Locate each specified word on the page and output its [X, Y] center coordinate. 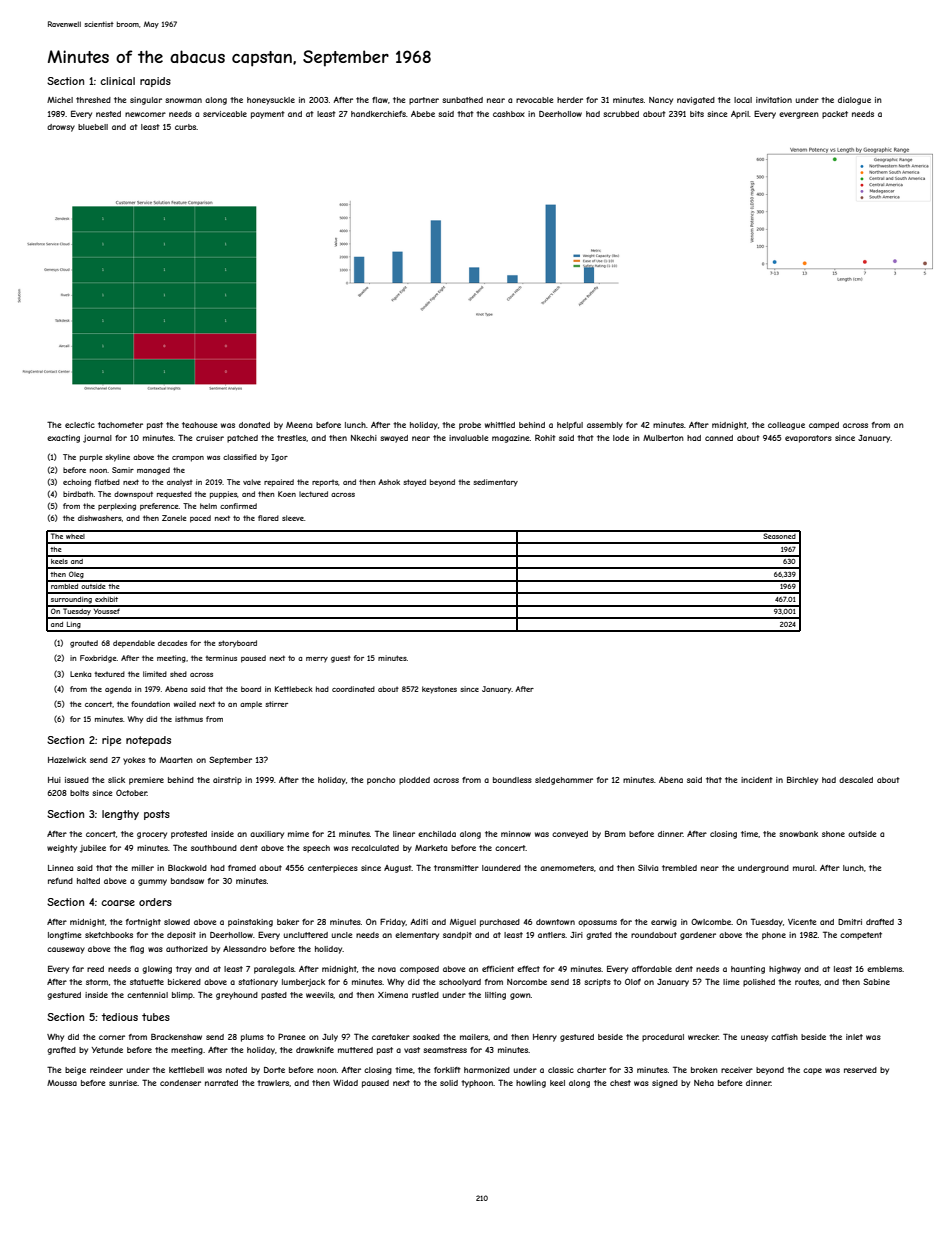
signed [665, 1084]
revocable [535, 100]
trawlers [273, 1083]
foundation [150, 704]
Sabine [876, 981]
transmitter [456, 868]
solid [449, 1083]
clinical [117, 81]
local [743, 100]
